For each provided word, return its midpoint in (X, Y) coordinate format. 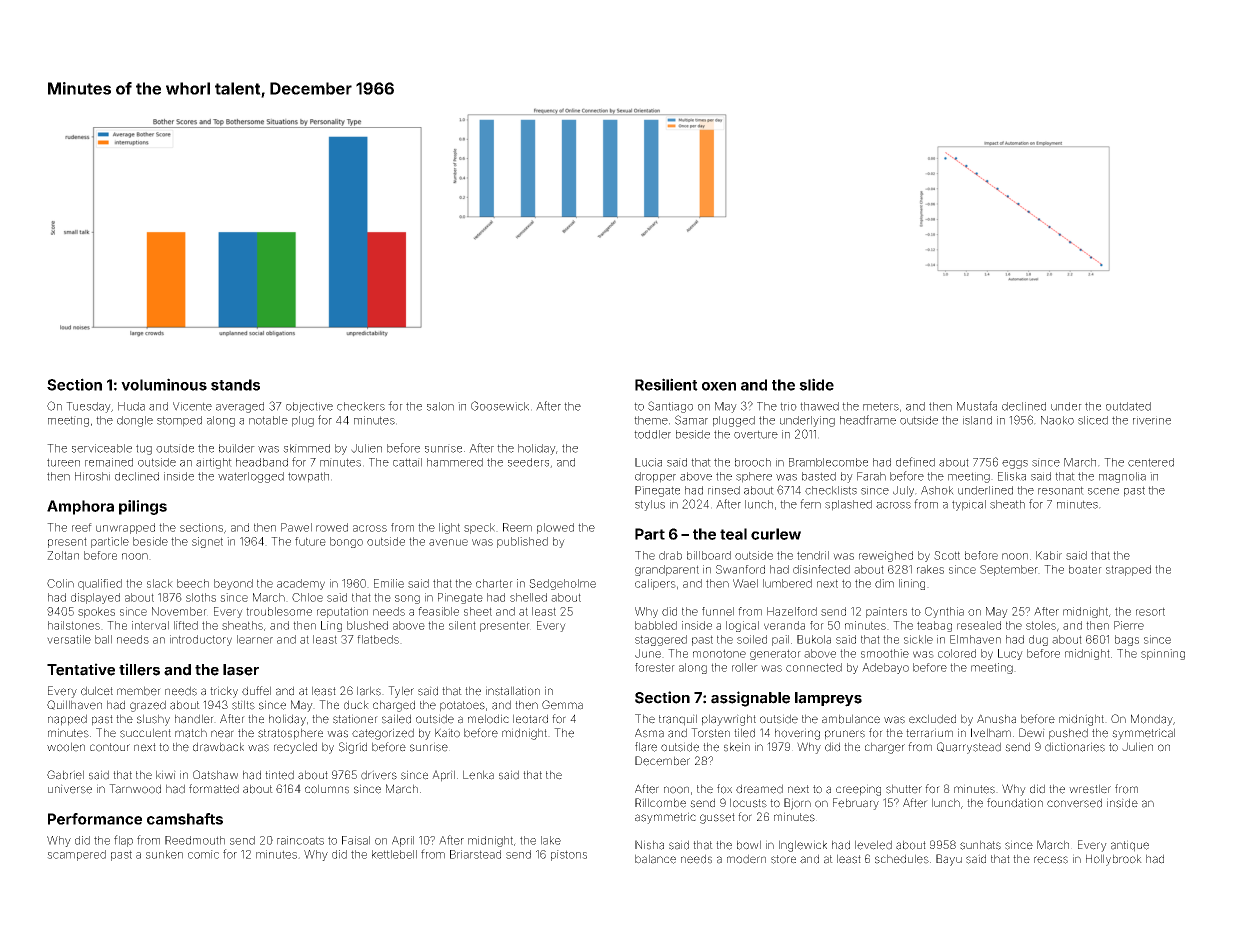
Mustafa (977, 406)
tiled (744, 733)
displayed (95, 598)
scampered (76, 855)
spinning (1163, 654)
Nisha (649, 845)
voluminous (164, 384)
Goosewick (500, 406)
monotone (719, 653)
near (222, 734)
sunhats (980, 845)
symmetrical (1143, 734)
